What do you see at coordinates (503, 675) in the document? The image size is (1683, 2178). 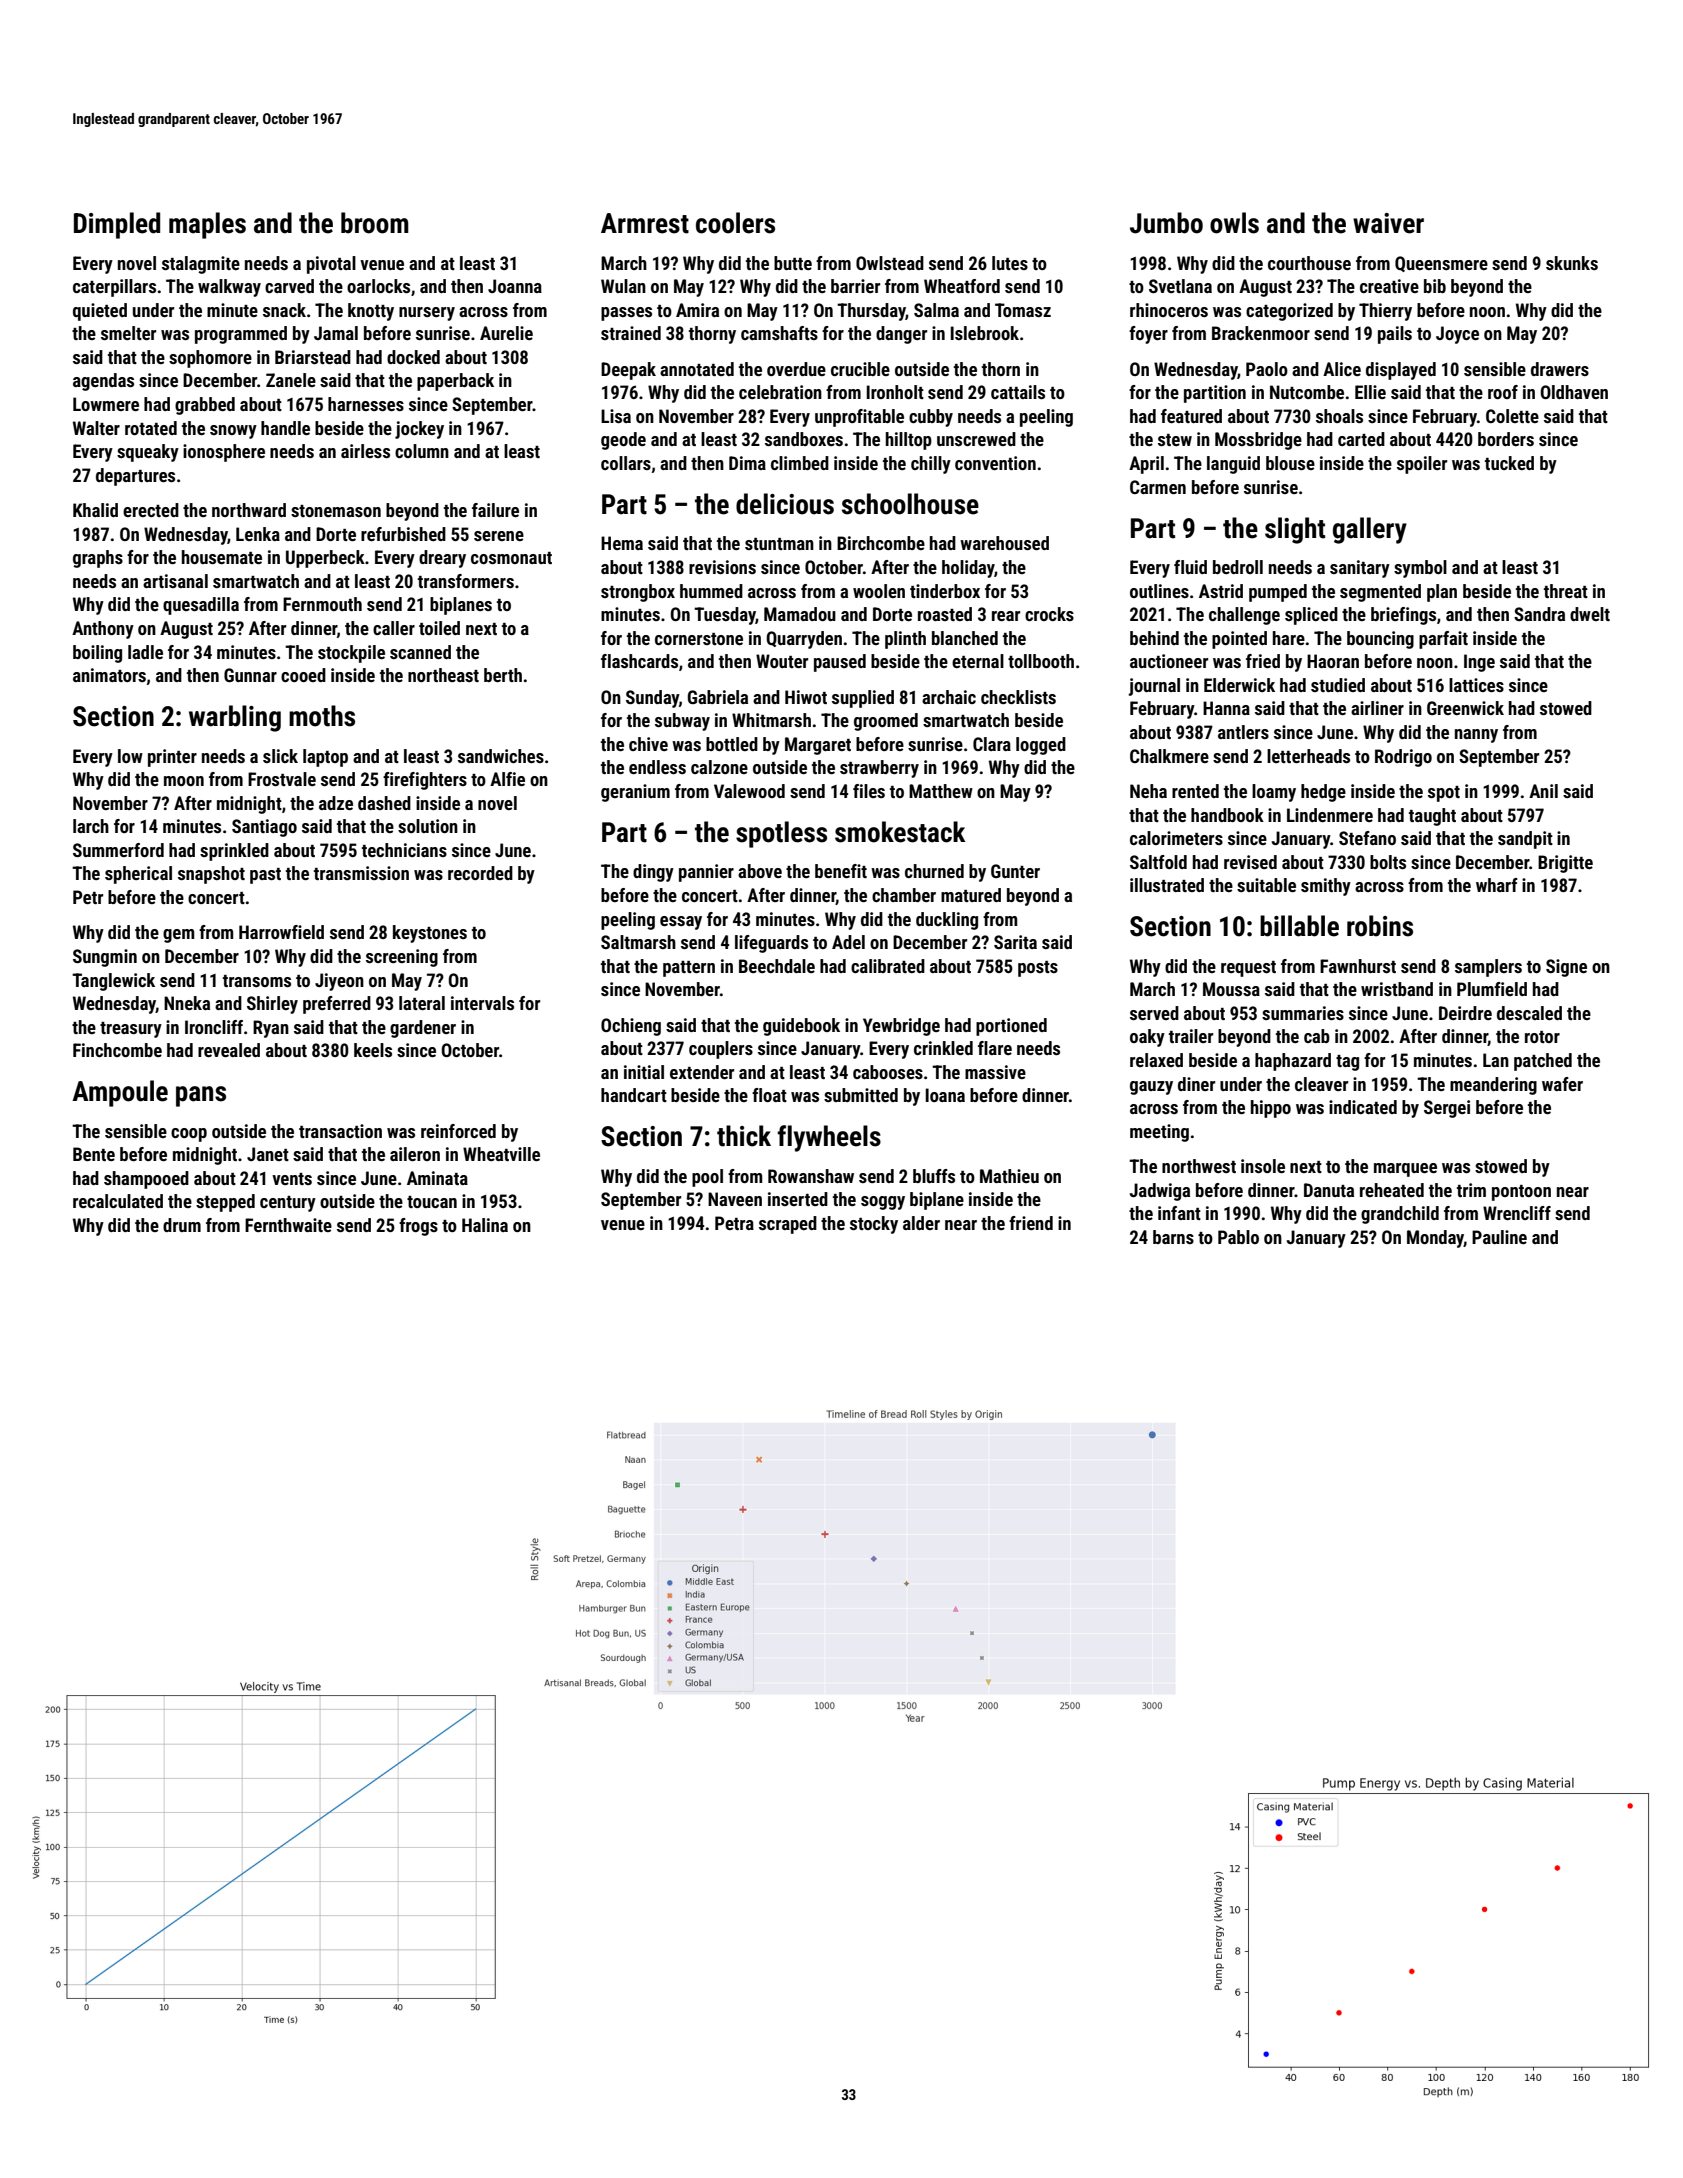 I see `berth` at bounding box center [503, 675].
